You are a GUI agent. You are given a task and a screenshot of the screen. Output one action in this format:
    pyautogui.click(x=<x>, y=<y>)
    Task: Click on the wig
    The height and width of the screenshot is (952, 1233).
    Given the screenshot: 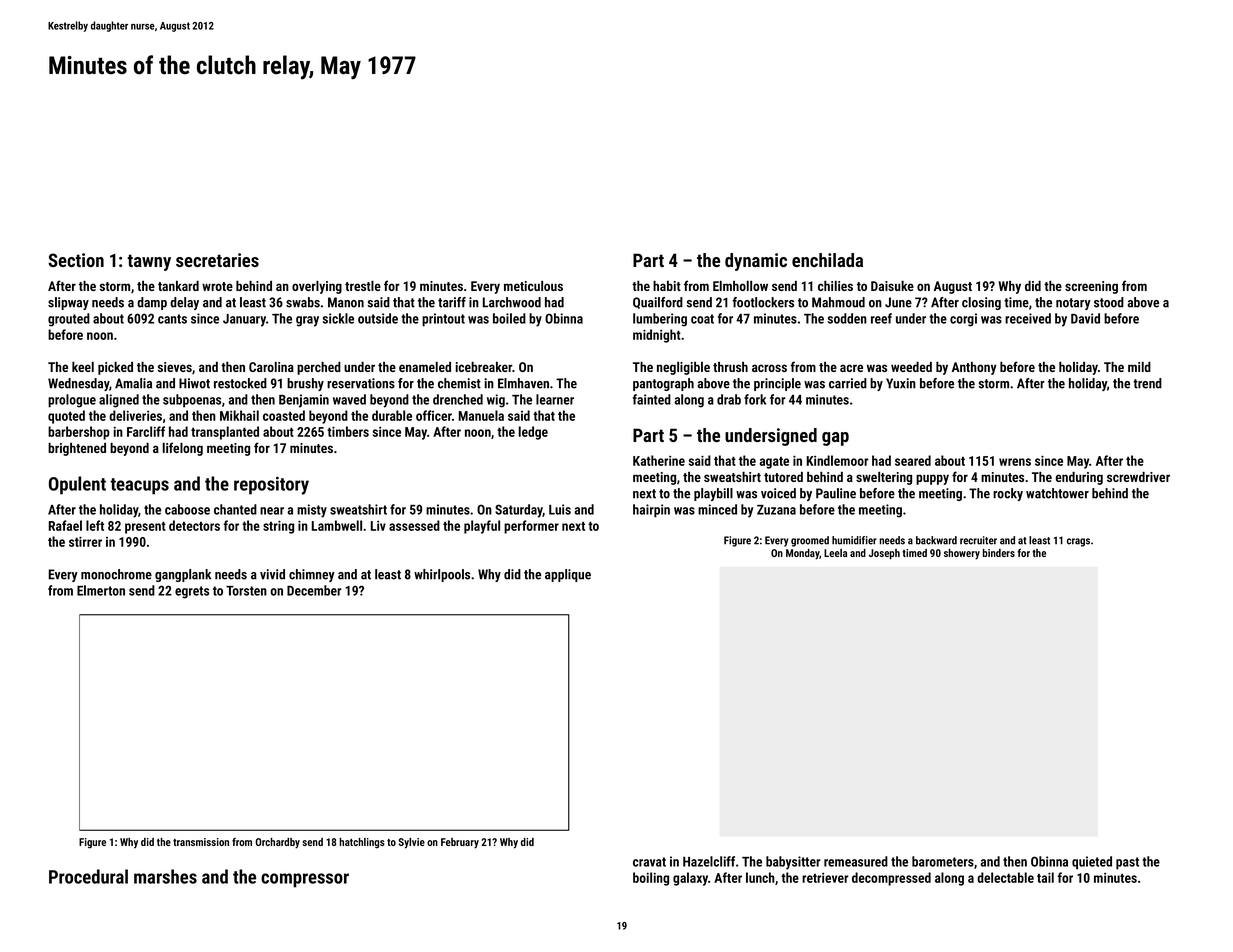 What is the action you would take?
    pyautogui.click(x=496, y=401)
